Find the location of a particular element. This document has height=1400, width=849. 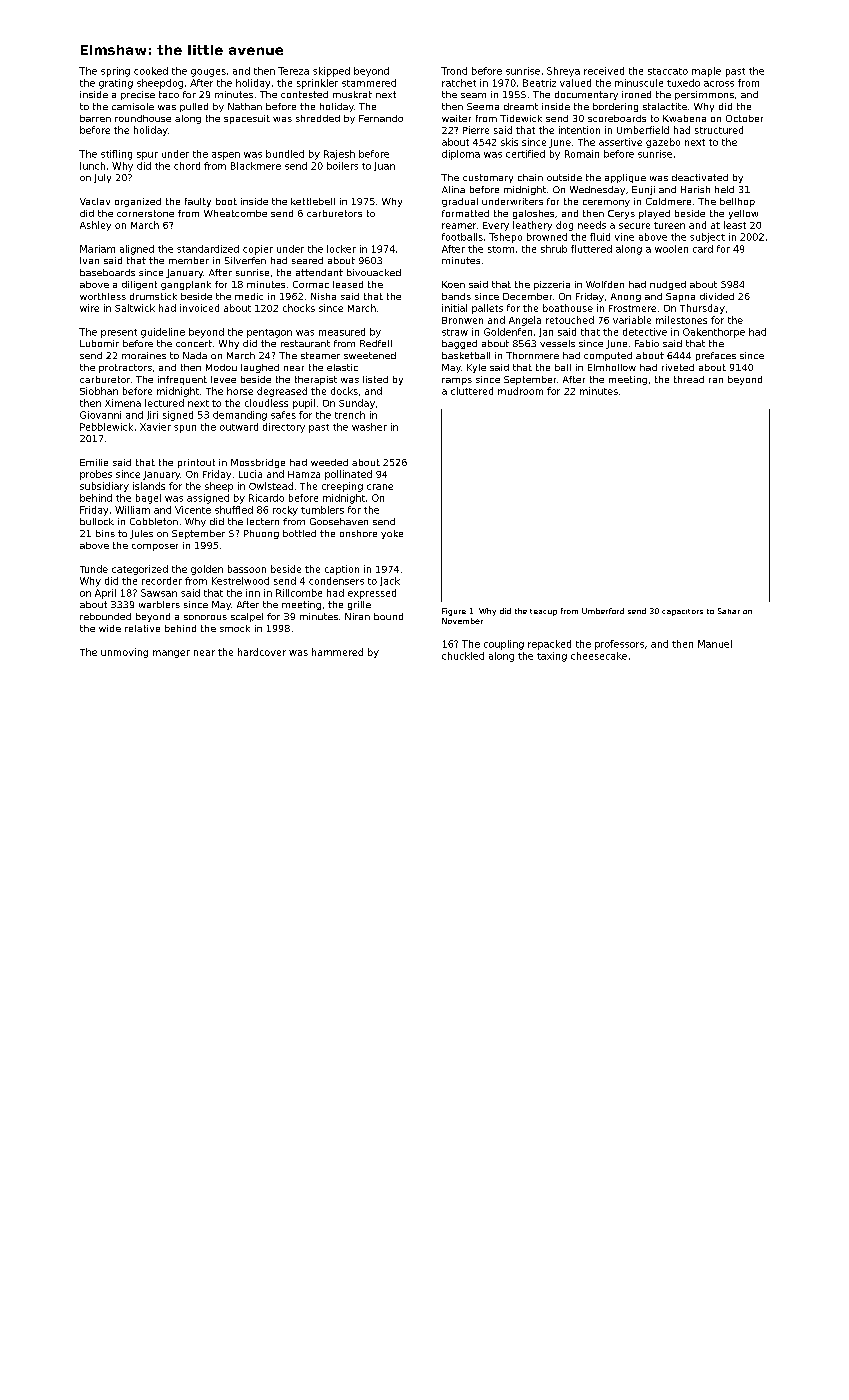

spring is located at coordinates (115, 72).
